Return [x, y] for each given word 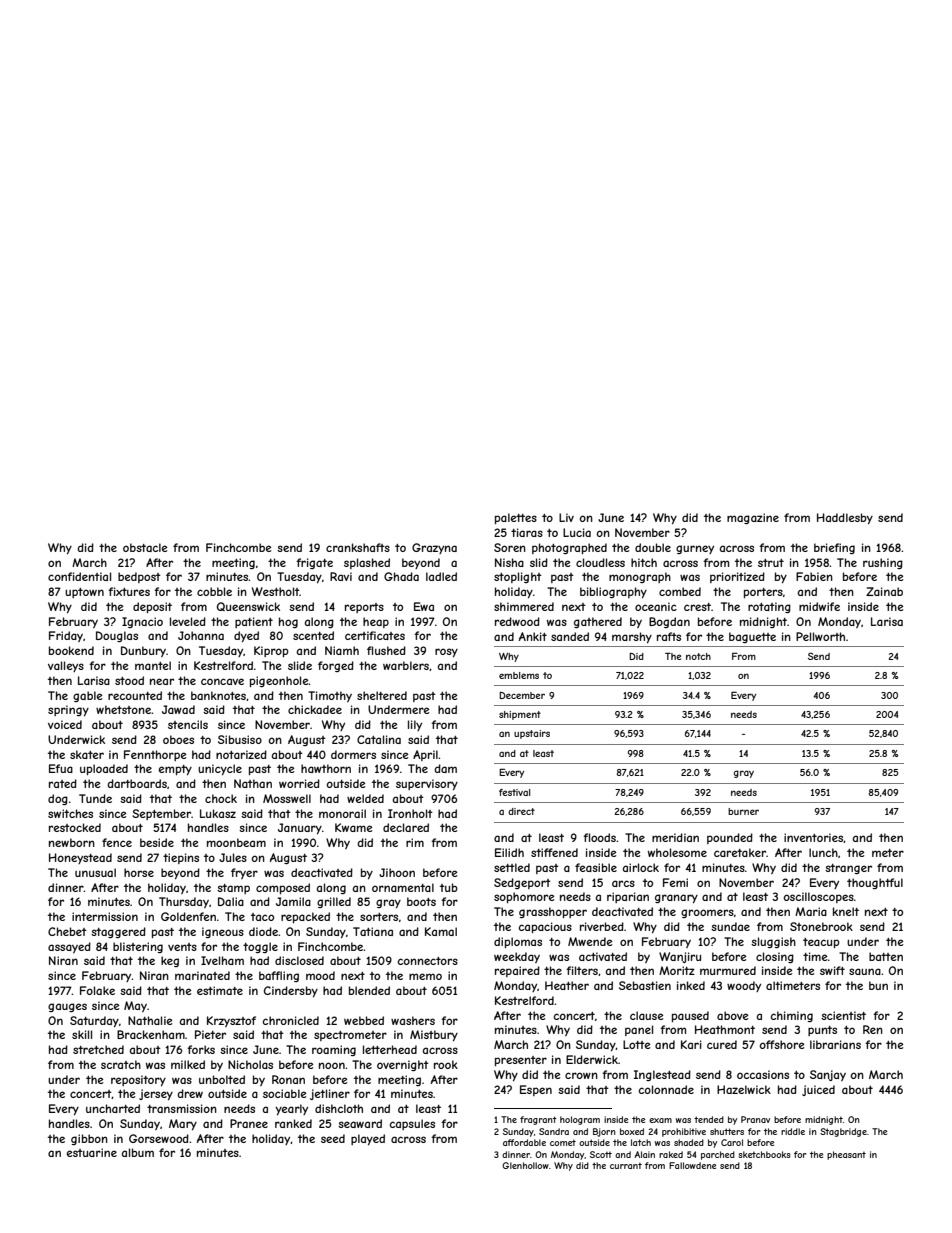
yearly [291, 1109]
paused [690, 1016]
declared [406, 827]
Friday [66, 636]
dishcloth [339, 1108]
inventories [813, 837]
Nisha [509, 562]
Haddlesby [845, 518]
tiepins [181, 858]
